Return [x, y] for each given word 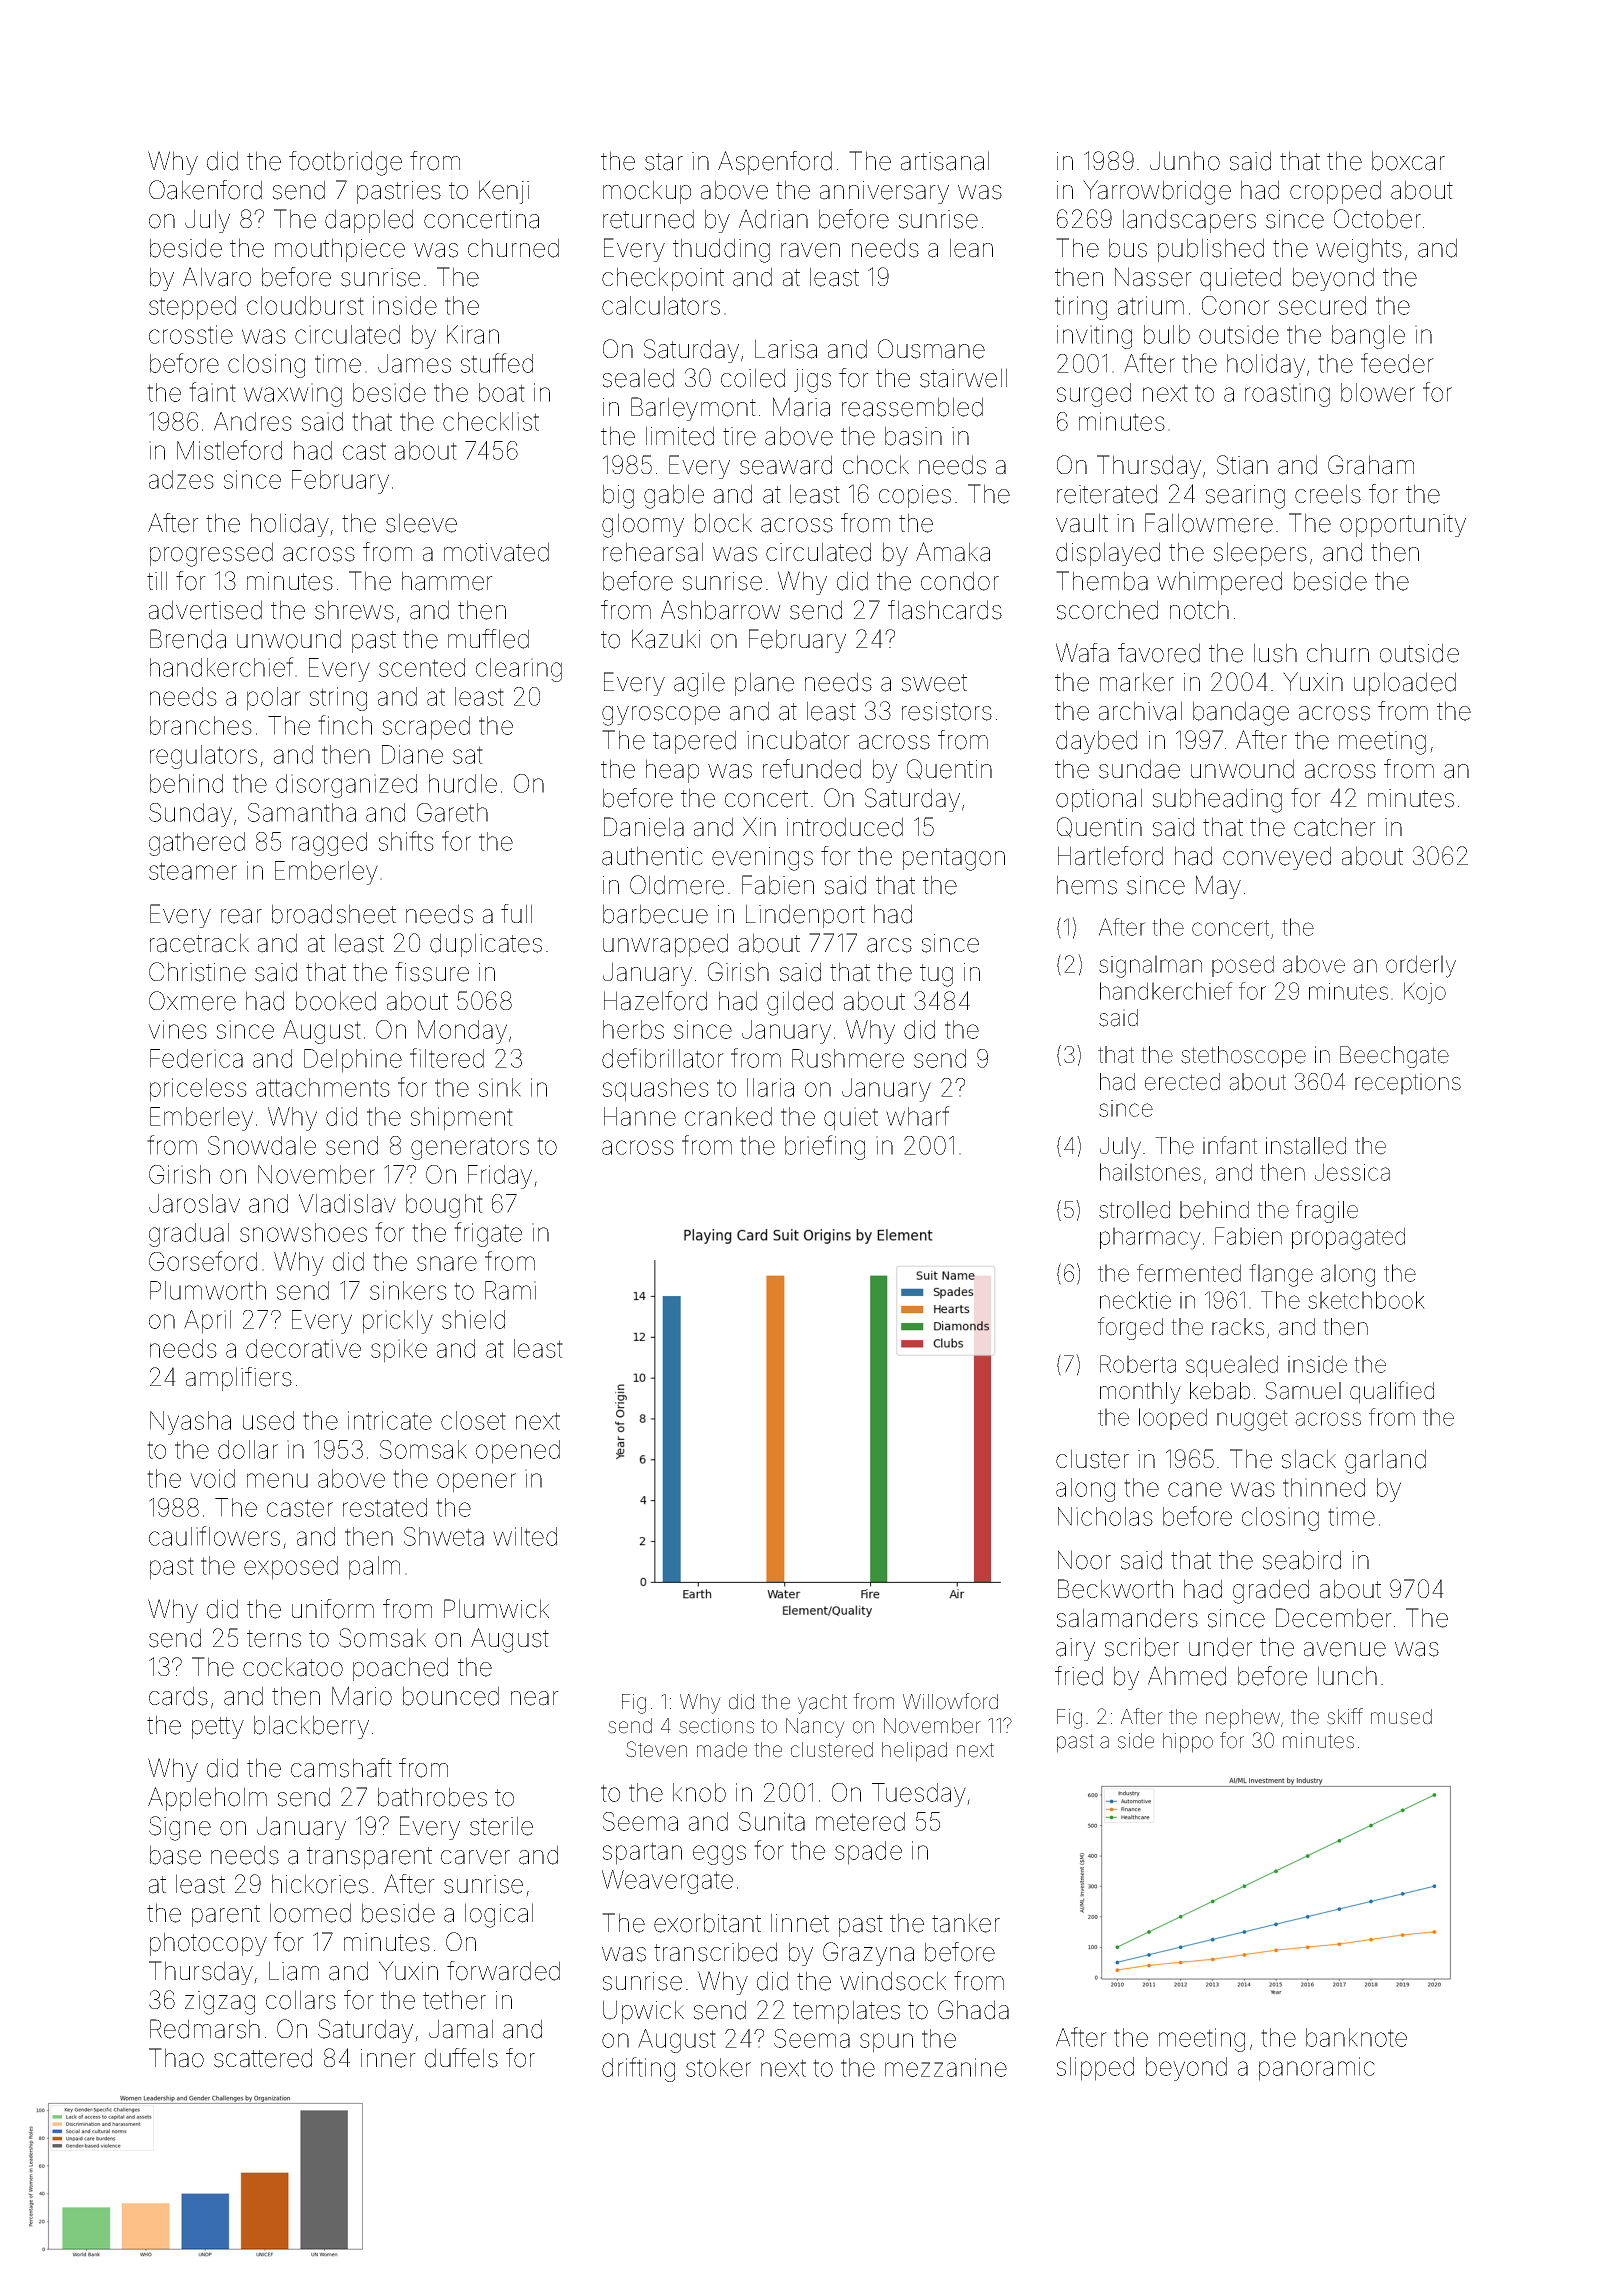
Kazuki [666, 639]
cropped [1335, 192]
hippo [1188, 1743]
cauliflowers [214, 1536]
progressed [211, 554]
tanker [966, 1923]
